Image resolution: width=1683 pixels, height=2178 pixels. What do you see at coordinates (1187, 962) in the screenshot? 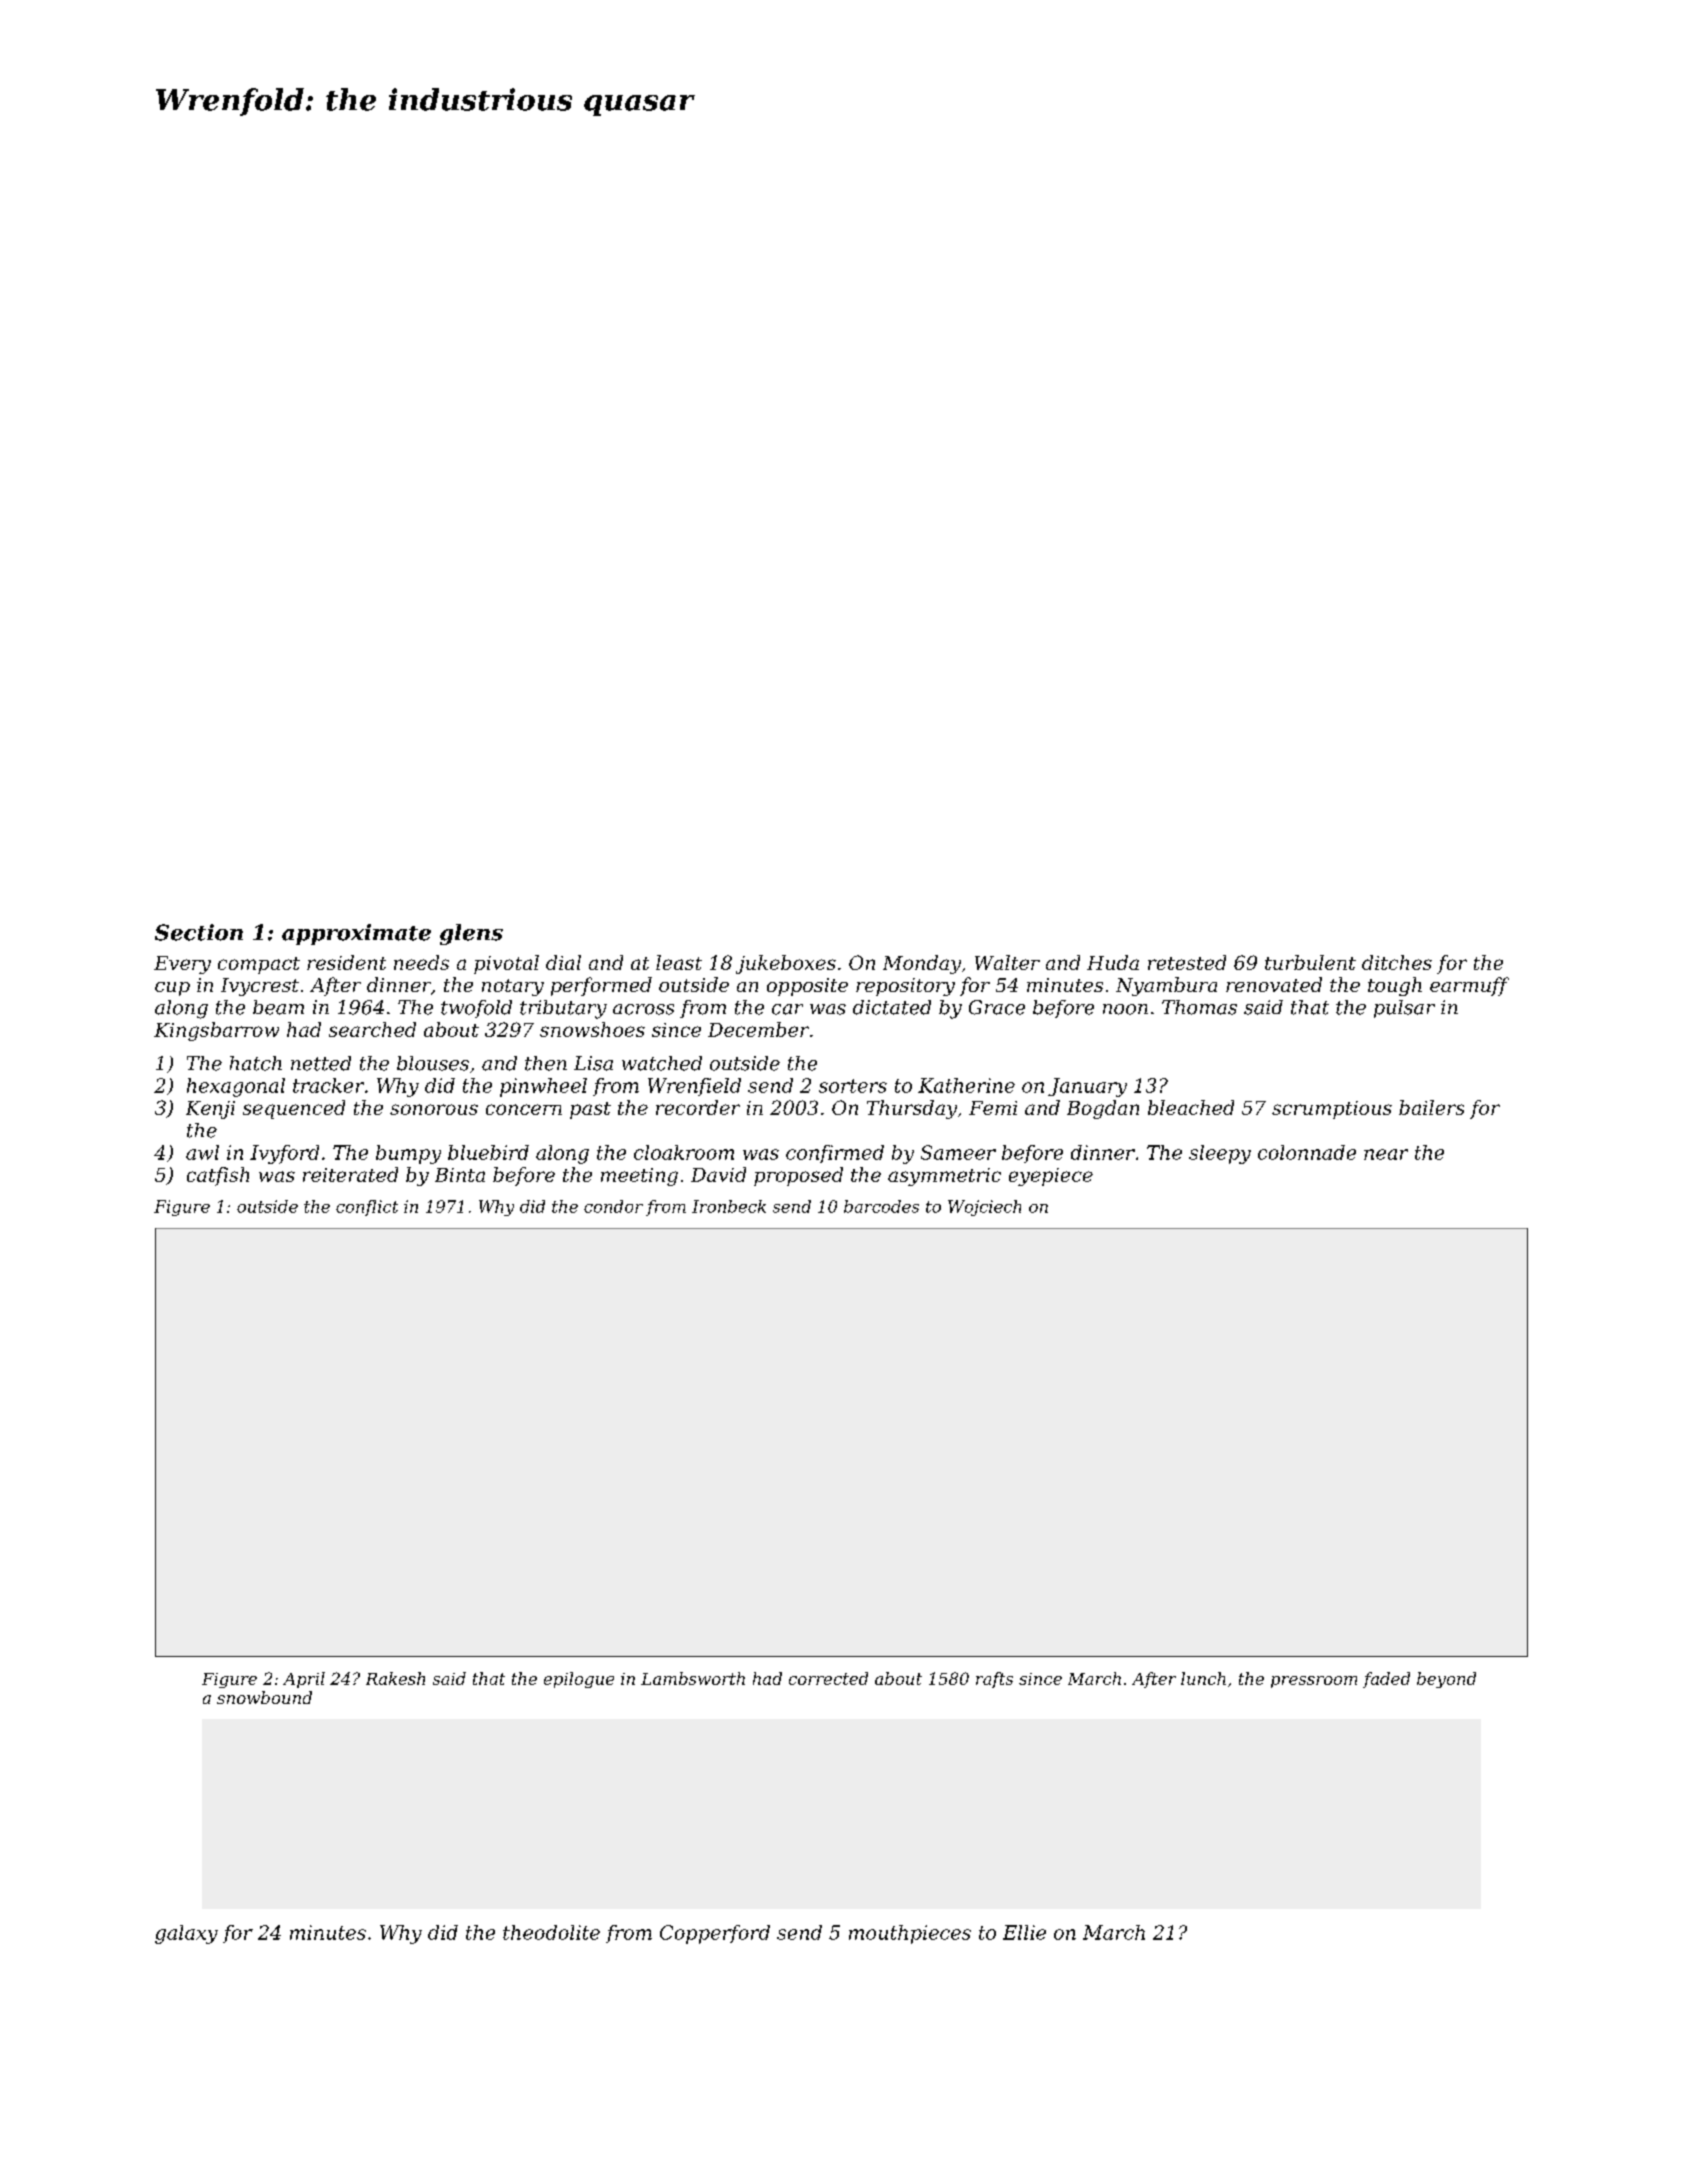
I see `retested` at bounding box center [1187, 962].
